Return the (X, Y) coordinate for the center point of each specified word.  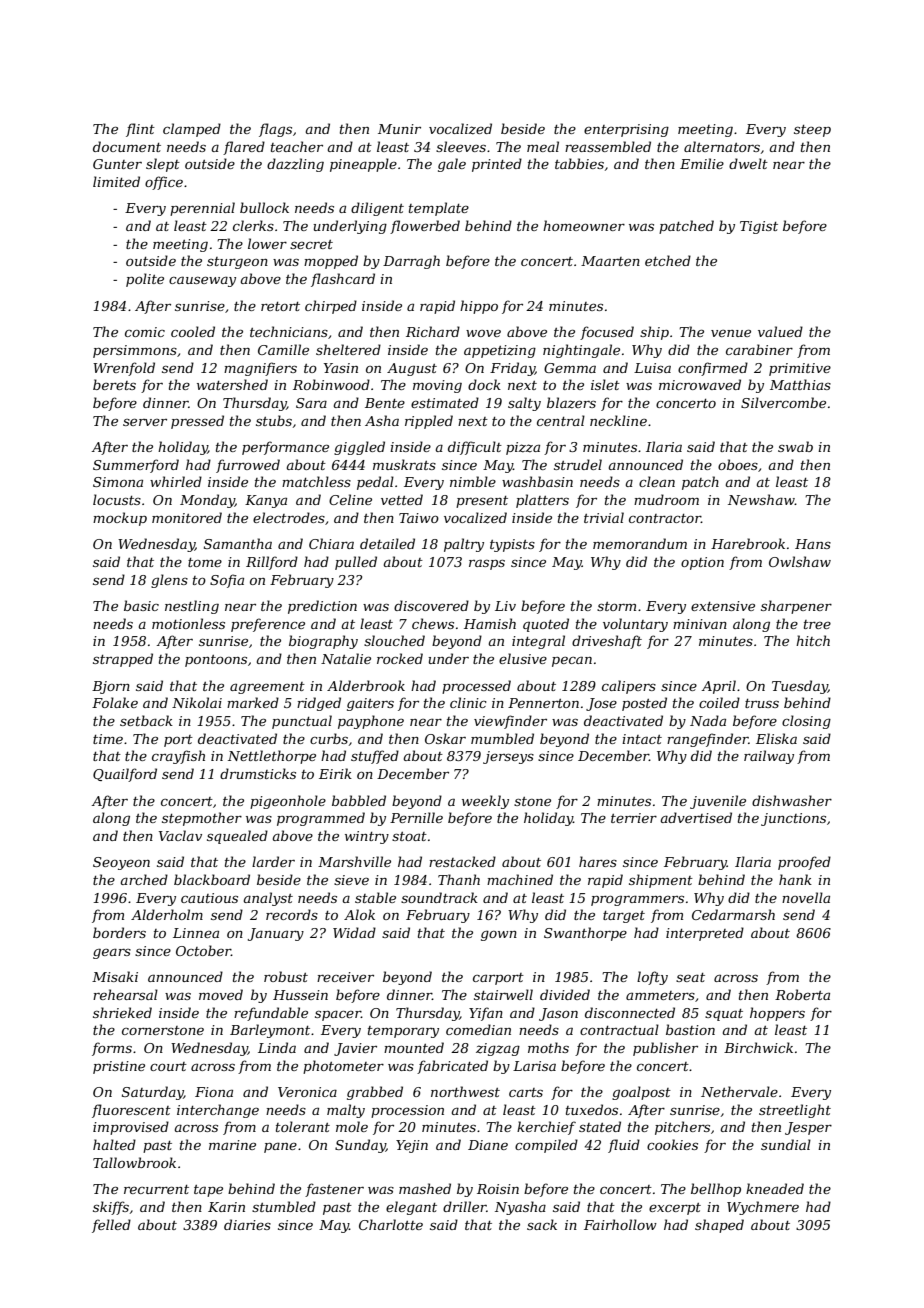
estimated (445, 402)
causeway (202, 281)
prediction (322, 607)
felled (111, 1226)
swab (795, 446)
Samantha (238, 543)
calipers (629, 687)
